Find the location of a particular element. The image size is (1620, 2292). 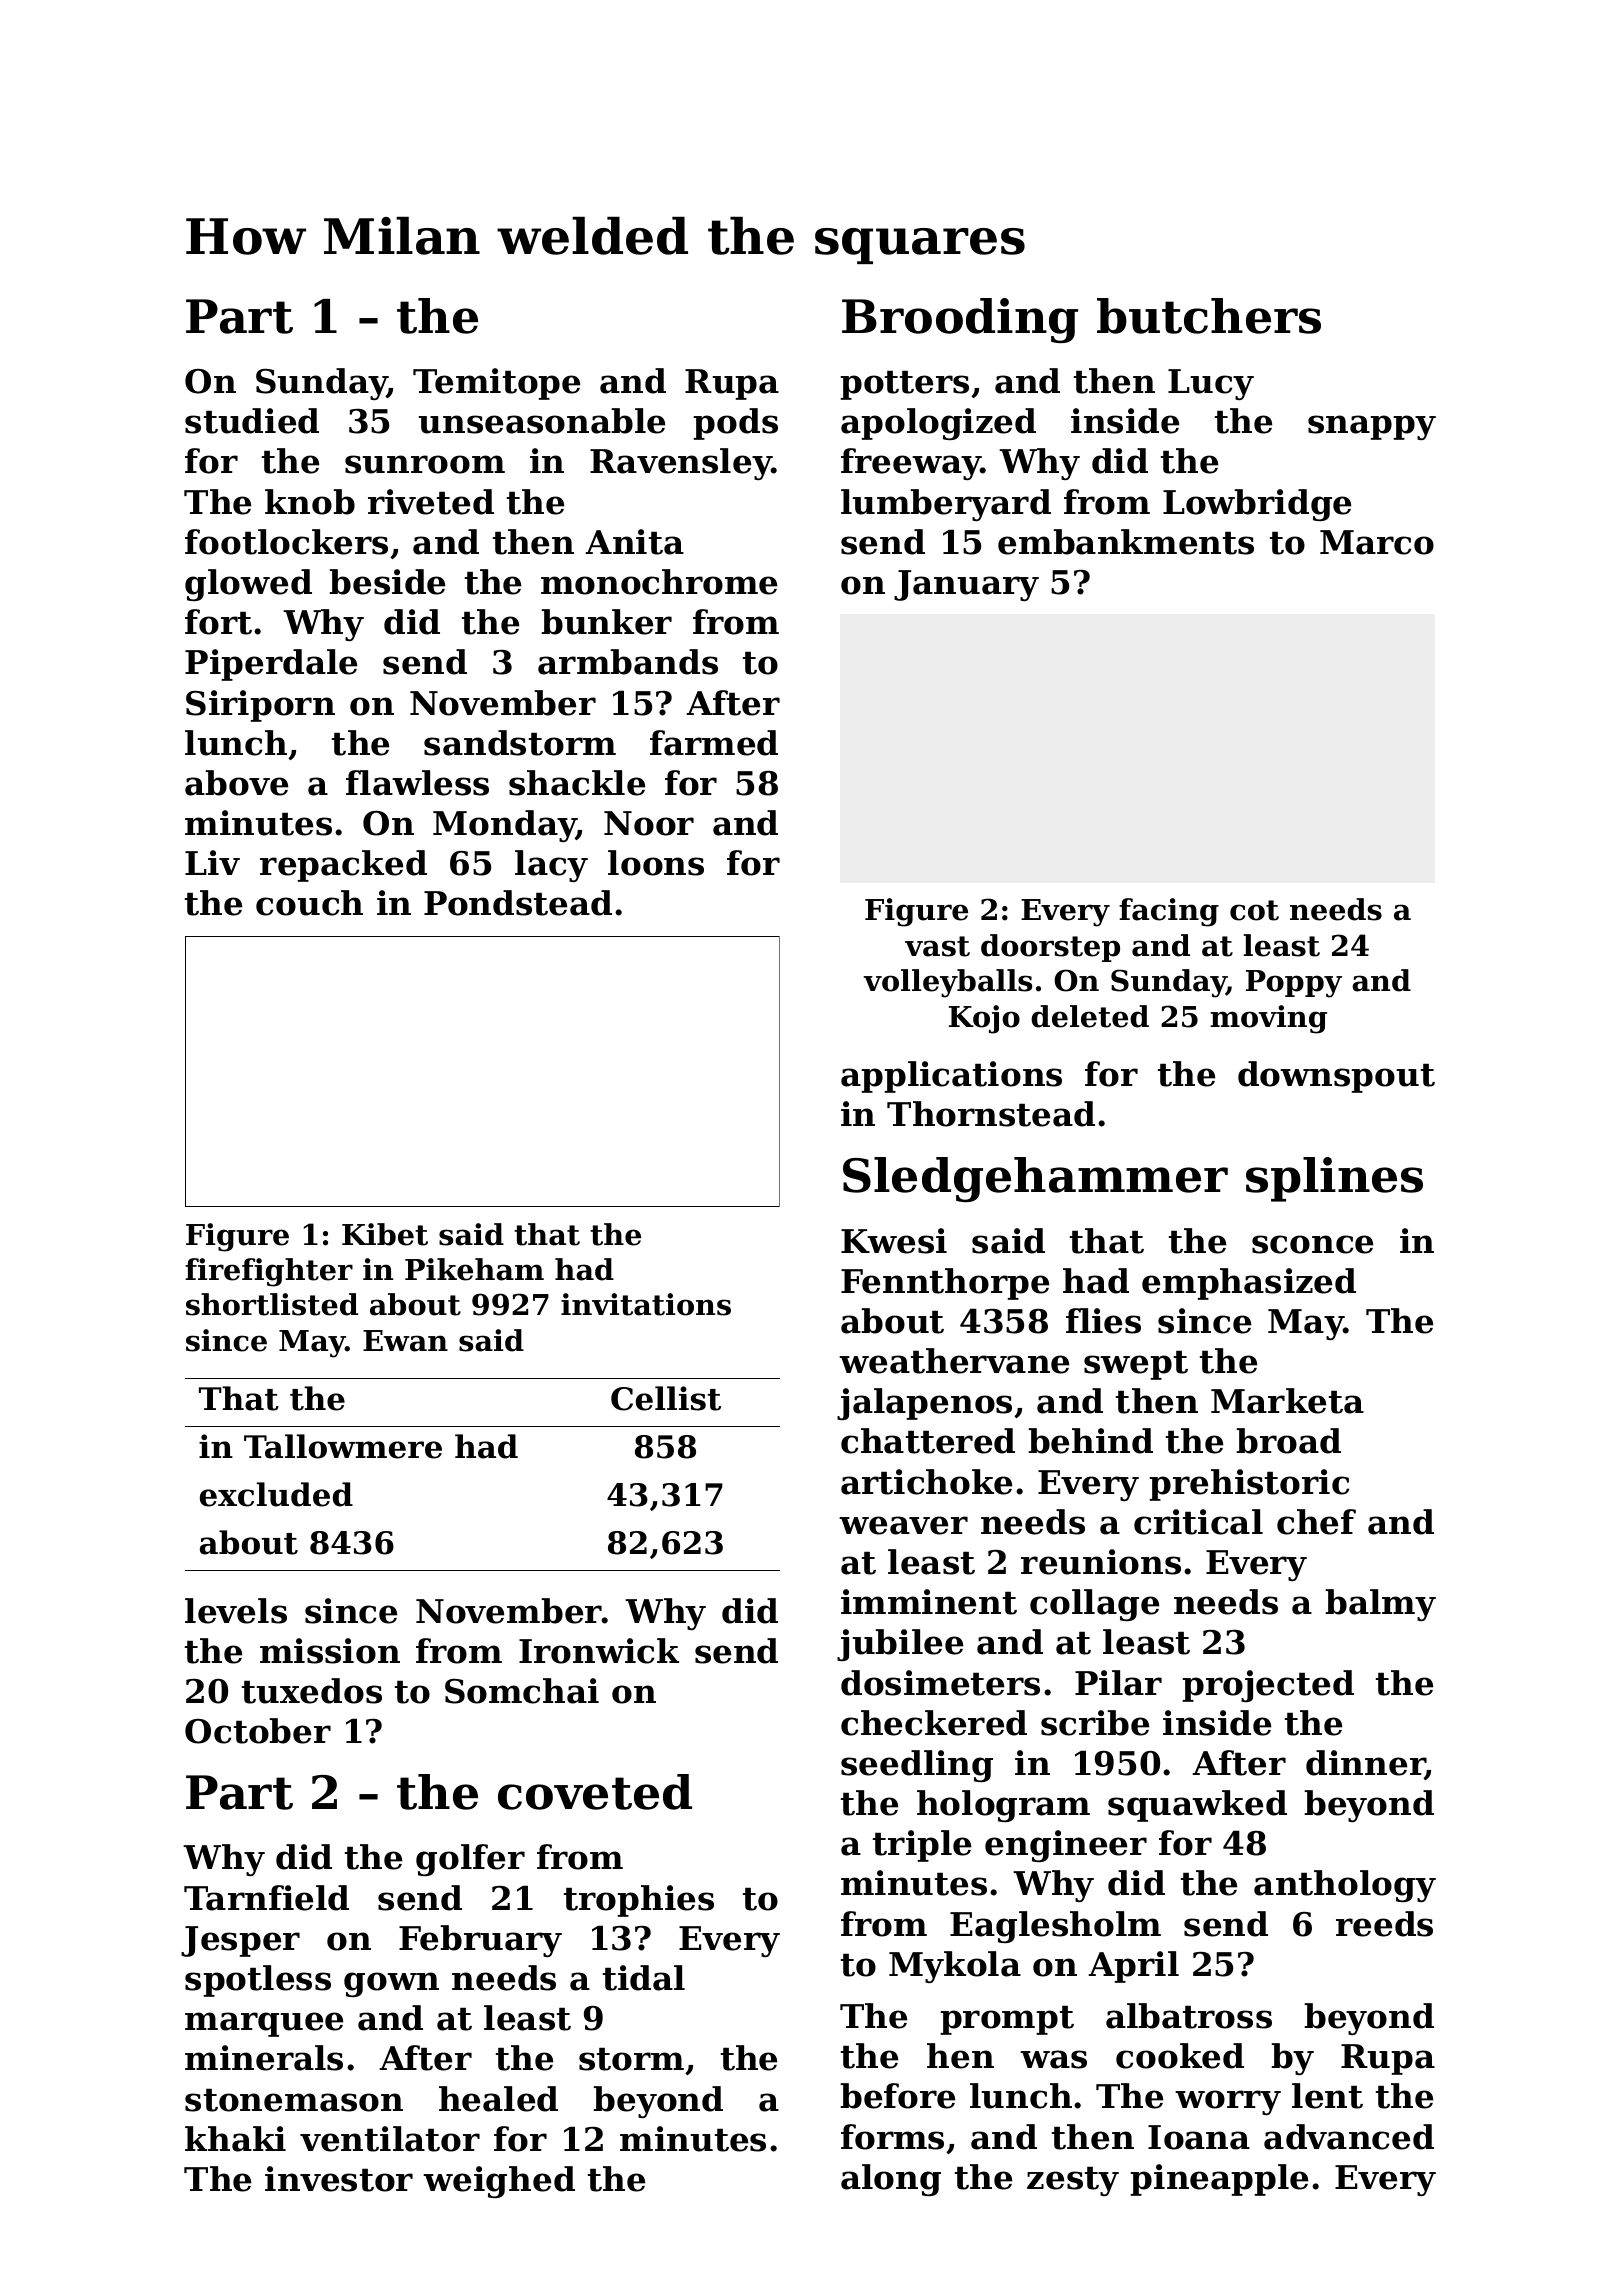

zesty is located at coordinates (1073, 2181).
